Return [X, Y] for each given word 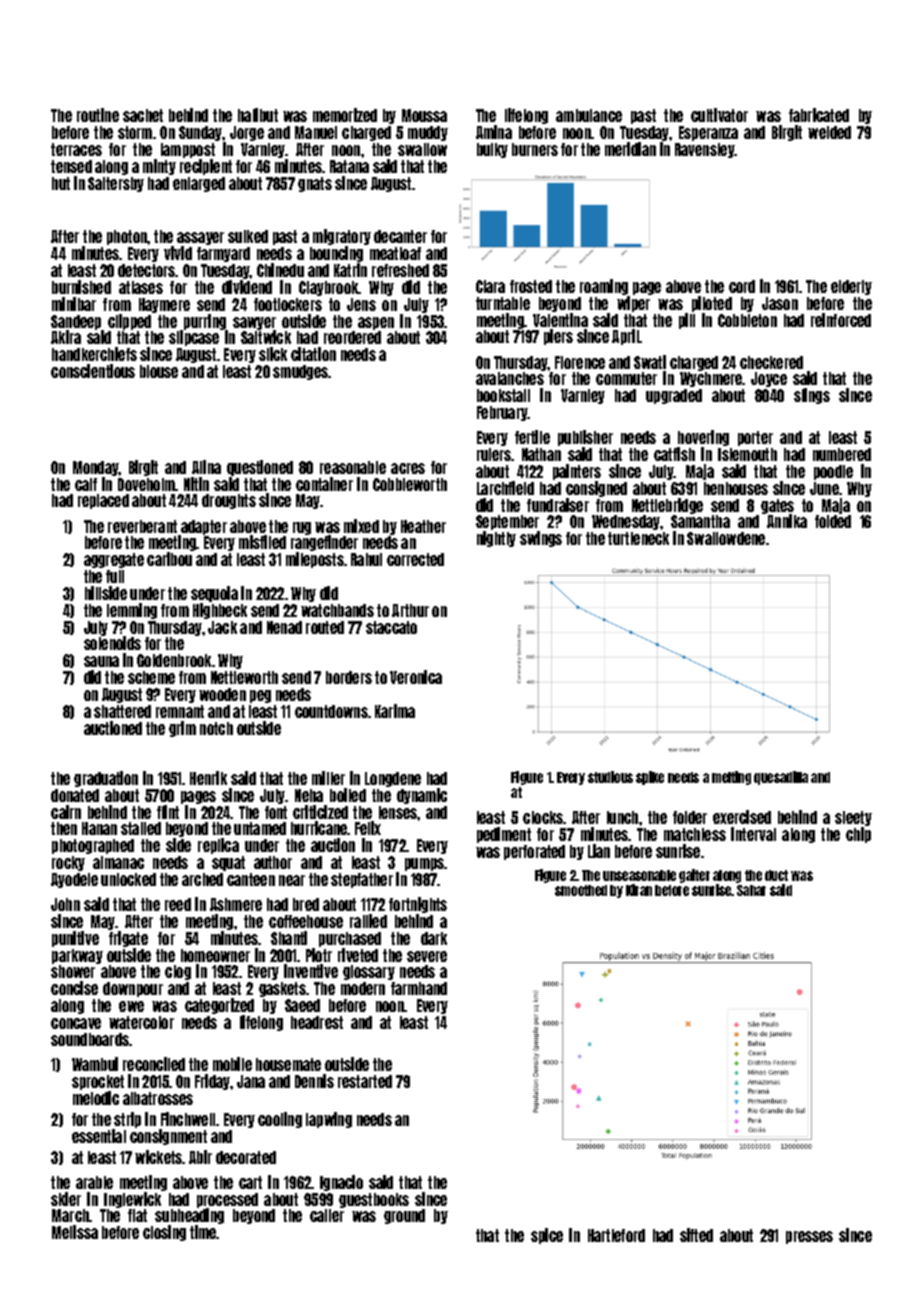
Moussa [424, 115]
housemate [288, 1064]
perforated [534, 852]
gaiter [694, 876]
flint [168, 812]
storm [135, 132]
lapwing [329, 1120]
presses [809, 1237]
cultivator [719, 115]
